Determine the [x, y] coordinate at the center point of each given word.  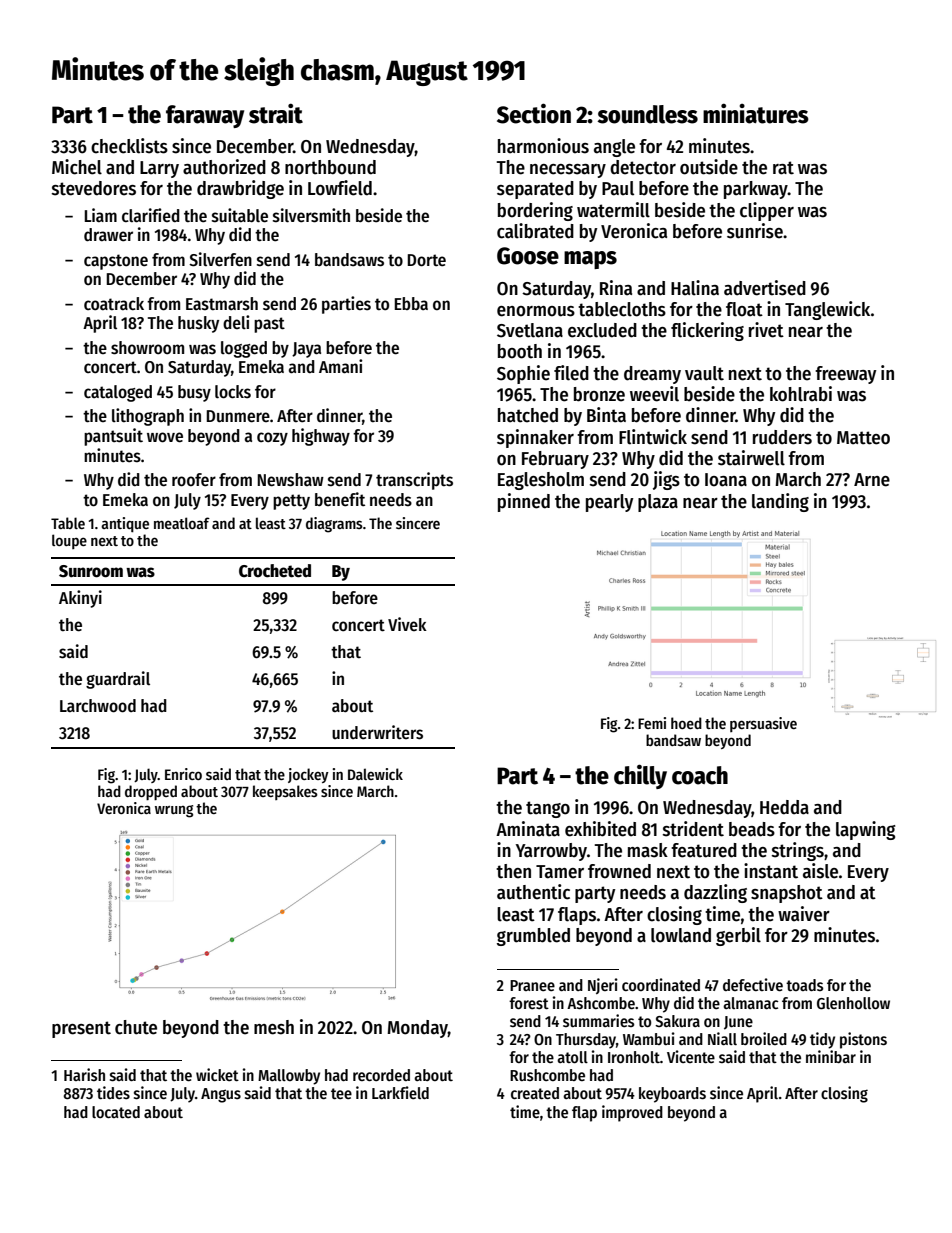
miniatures [756, 113]
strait [276, 113]
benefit [340, 499]
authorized [224, 167]
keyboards [672, 1095]
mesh [274, 1027]
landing [780, 502]
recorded [381, 1075]
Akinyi [80, 599]
